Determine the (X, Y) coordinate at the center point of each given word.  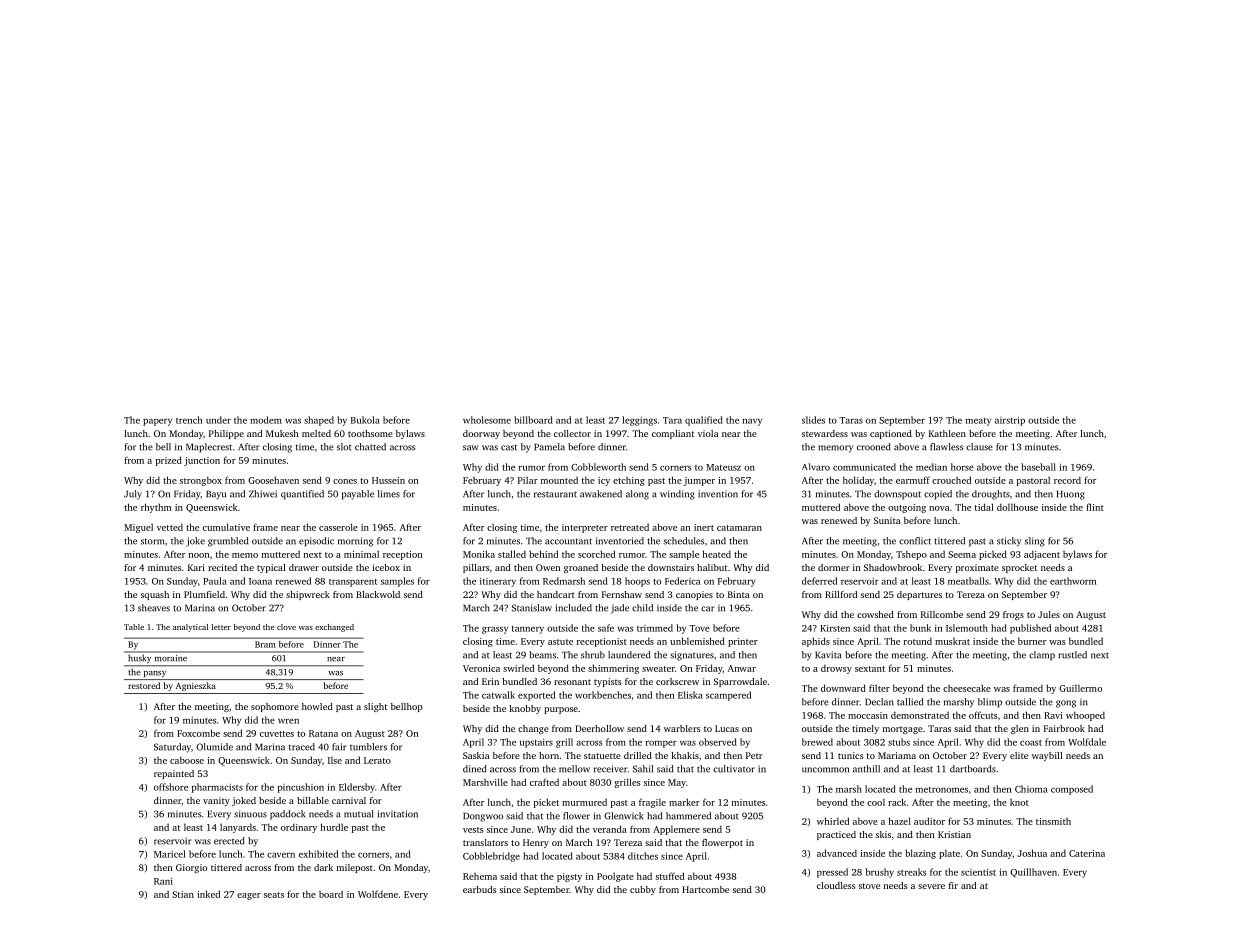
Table (134, 627)
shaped (319, 421)
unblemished (697, 641)
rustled (1072, 655)
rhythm (156, 508)
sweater (658, 669)
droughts (991, 495)
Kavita (828, 655)
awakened (601, 494)
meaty (978, 422)
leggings (639, 421)
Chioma (1031, 789)
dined (474, 769)
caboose (187, 760)
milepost (355, 868)
